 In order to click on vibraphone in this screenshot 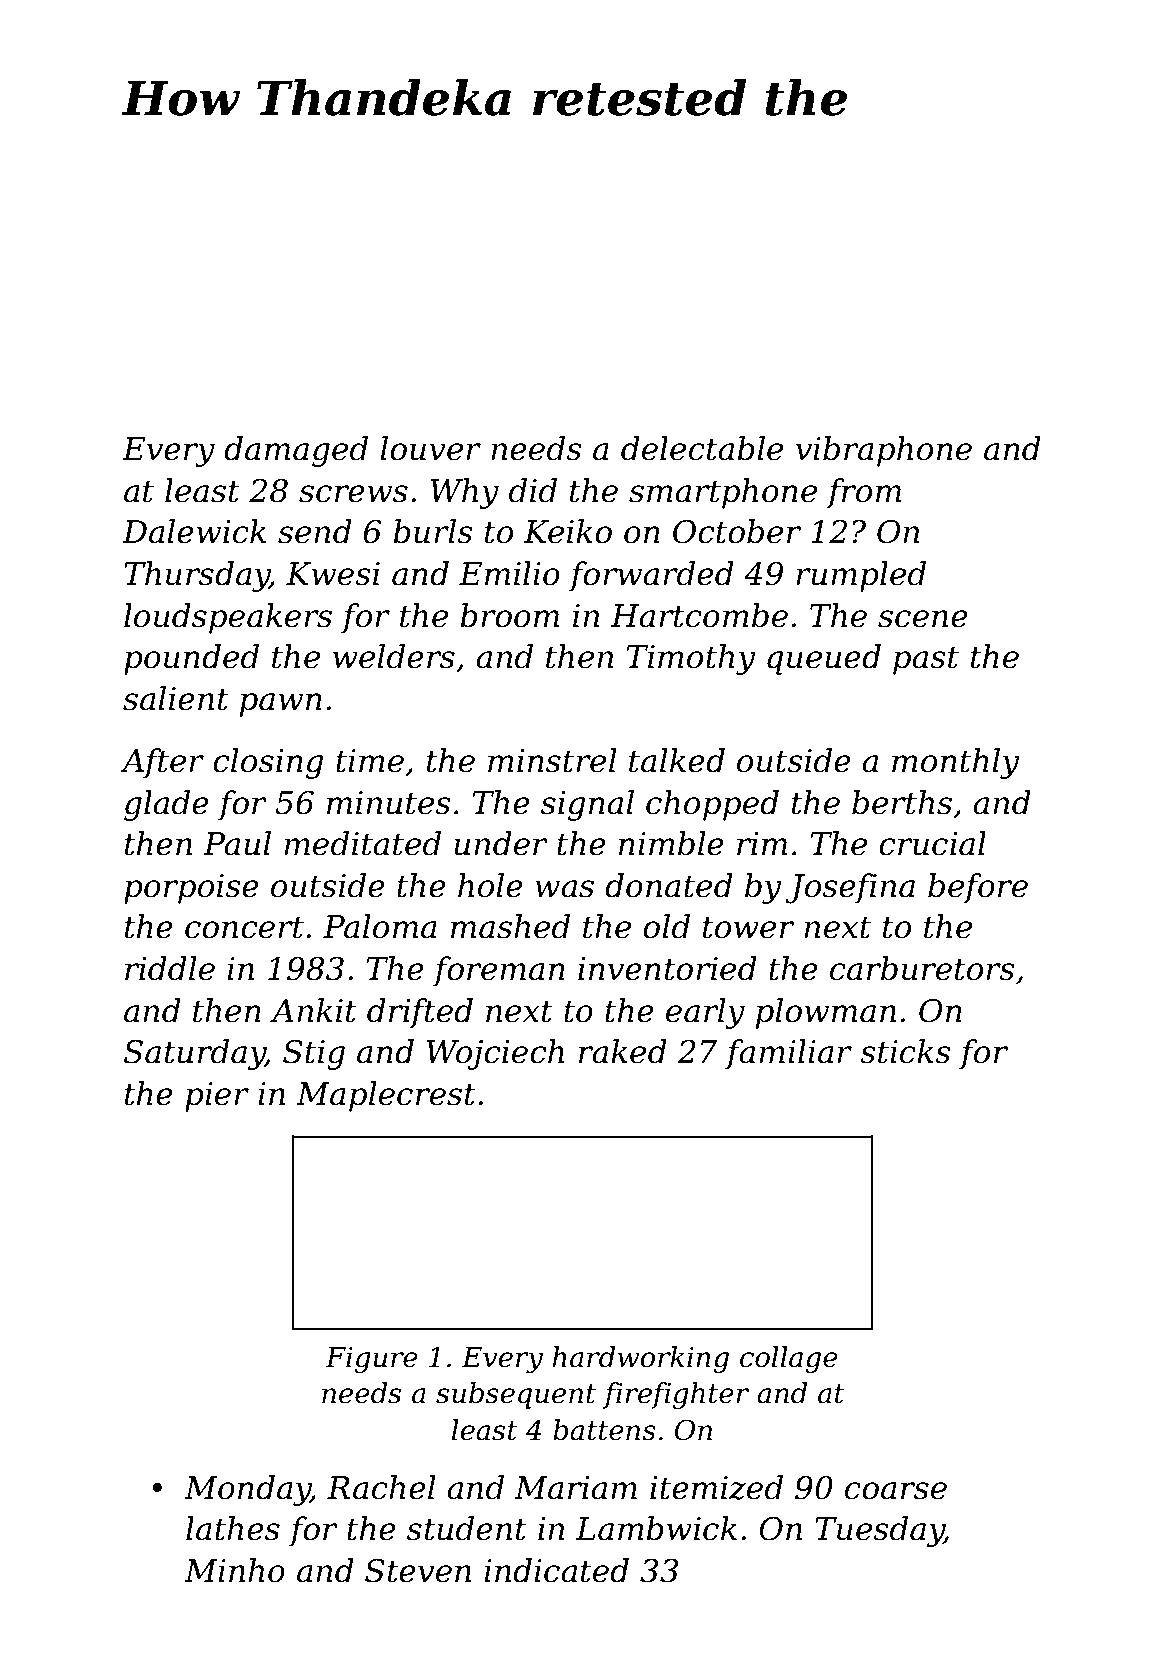, I will do `click(884, 451)`.
